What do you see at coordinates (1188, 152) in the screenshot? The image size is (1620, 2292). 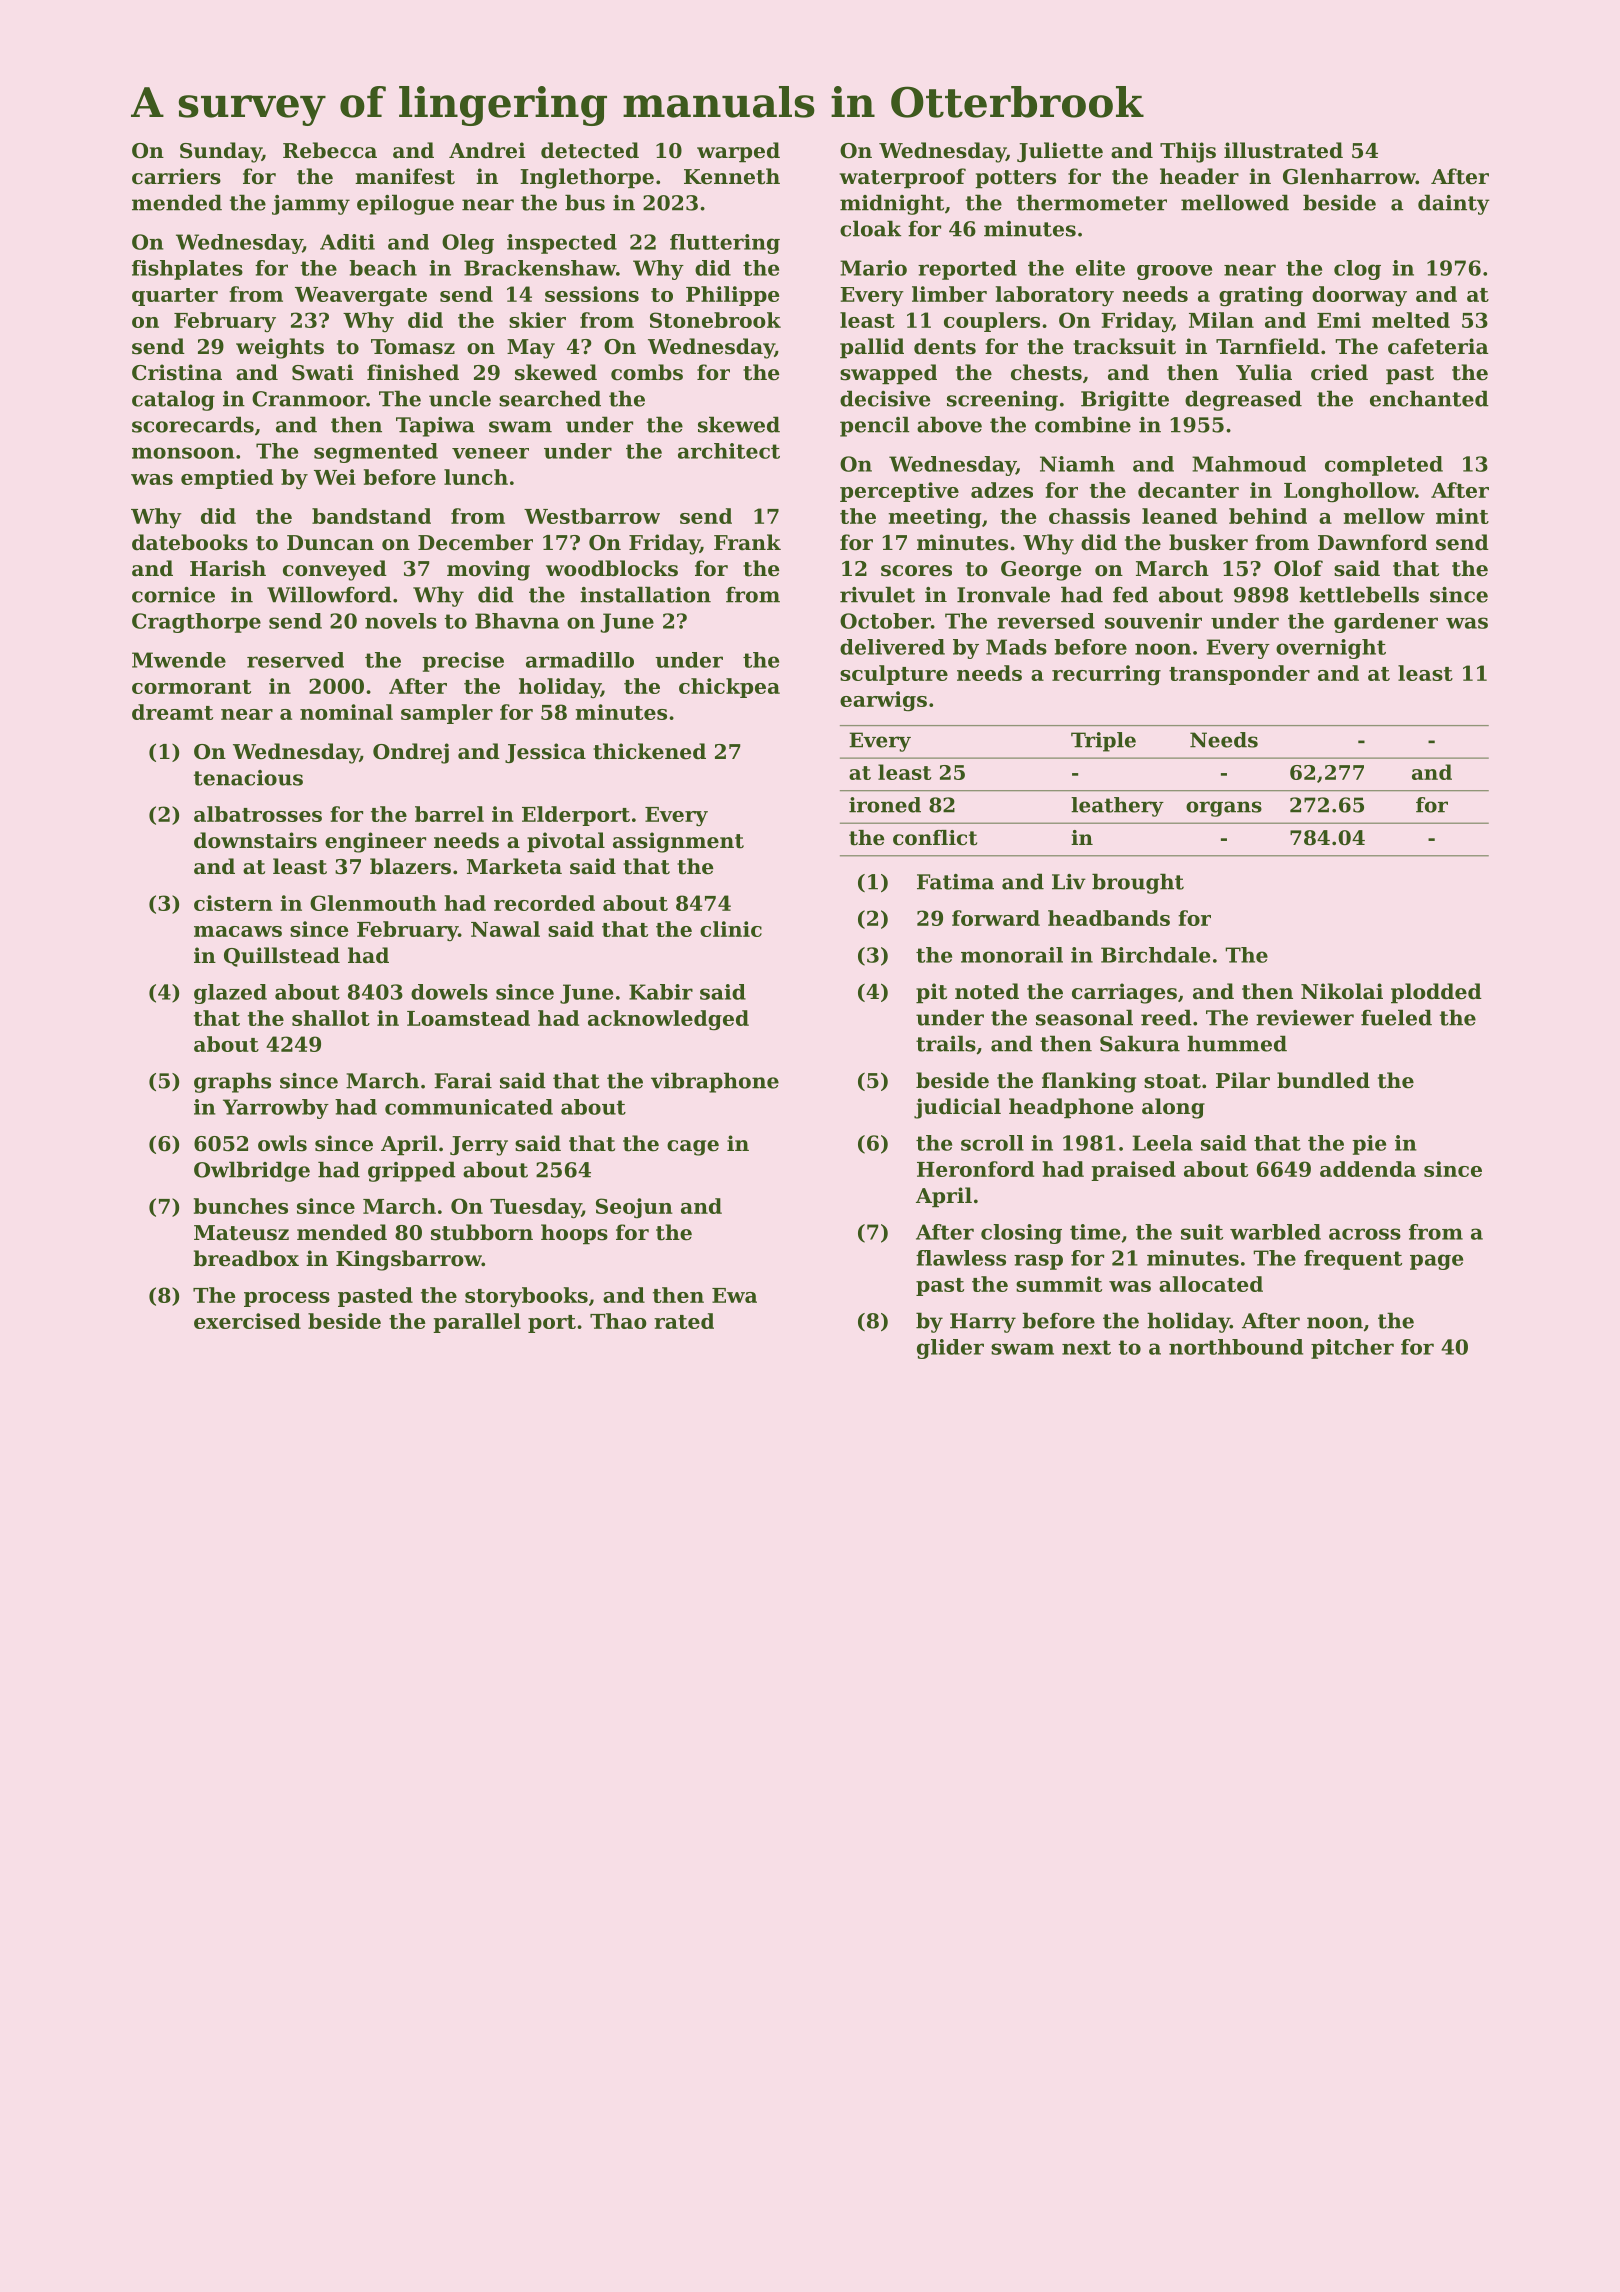 I see `Thijs` at bounding box center [1188, 152].
